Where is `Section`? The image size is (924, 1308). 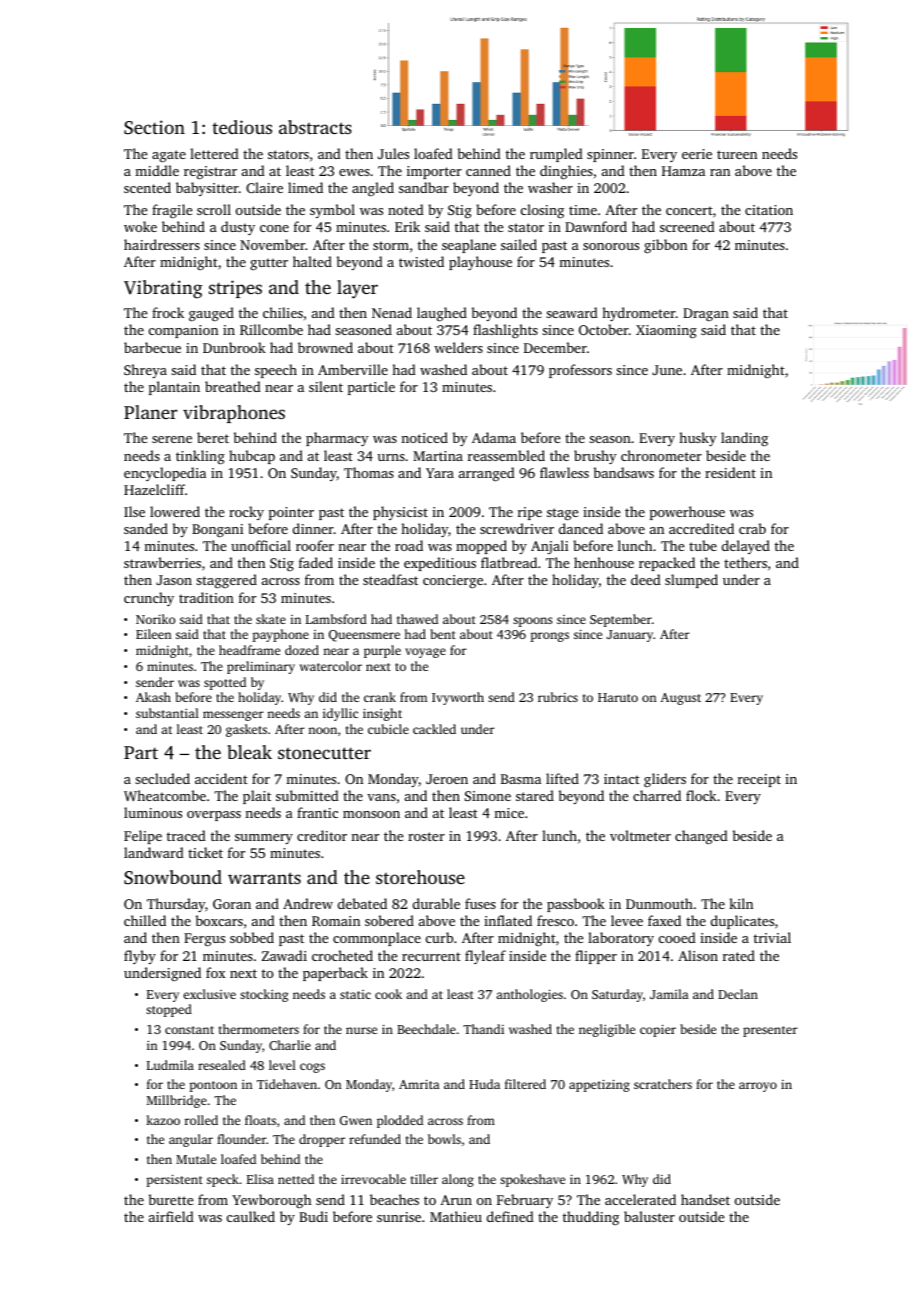
Section is located at coordinates (154, 127).
